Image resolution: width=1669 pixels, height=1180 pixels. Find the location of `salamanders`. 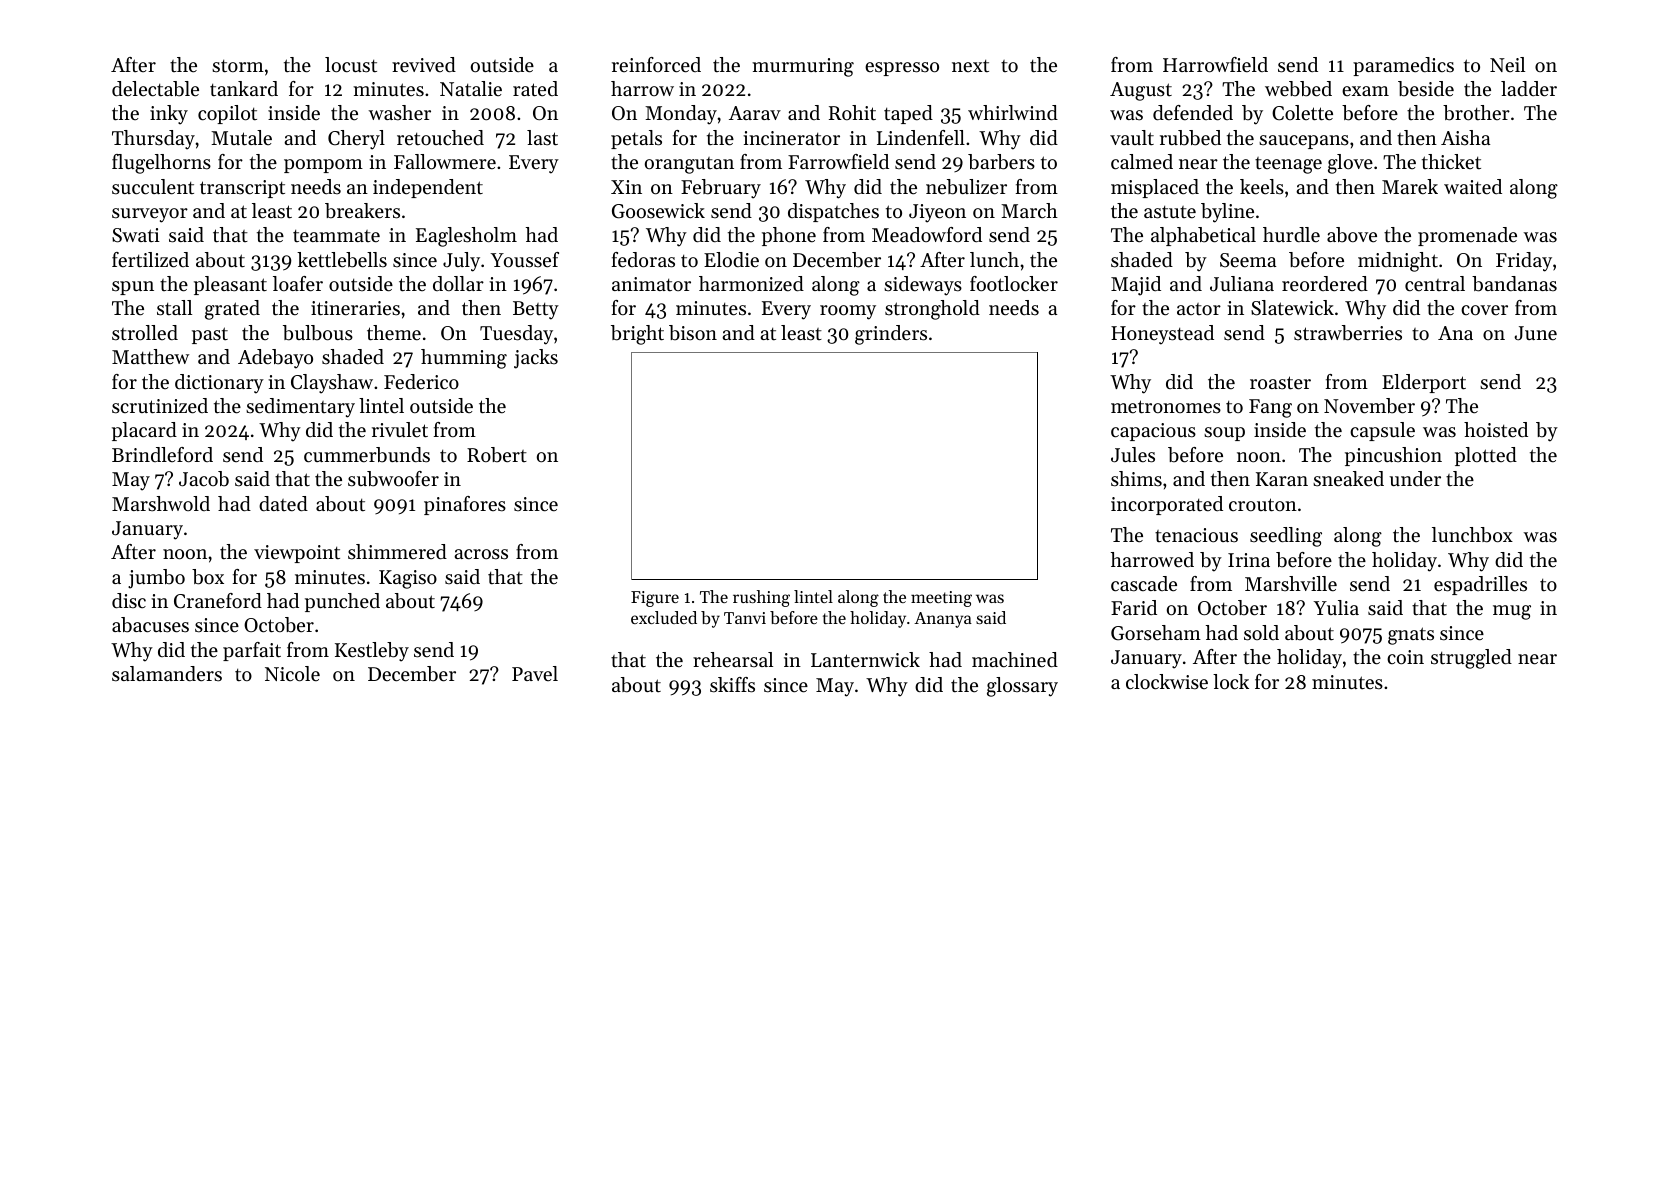

salamanders is located at coordinates (167, 674).
